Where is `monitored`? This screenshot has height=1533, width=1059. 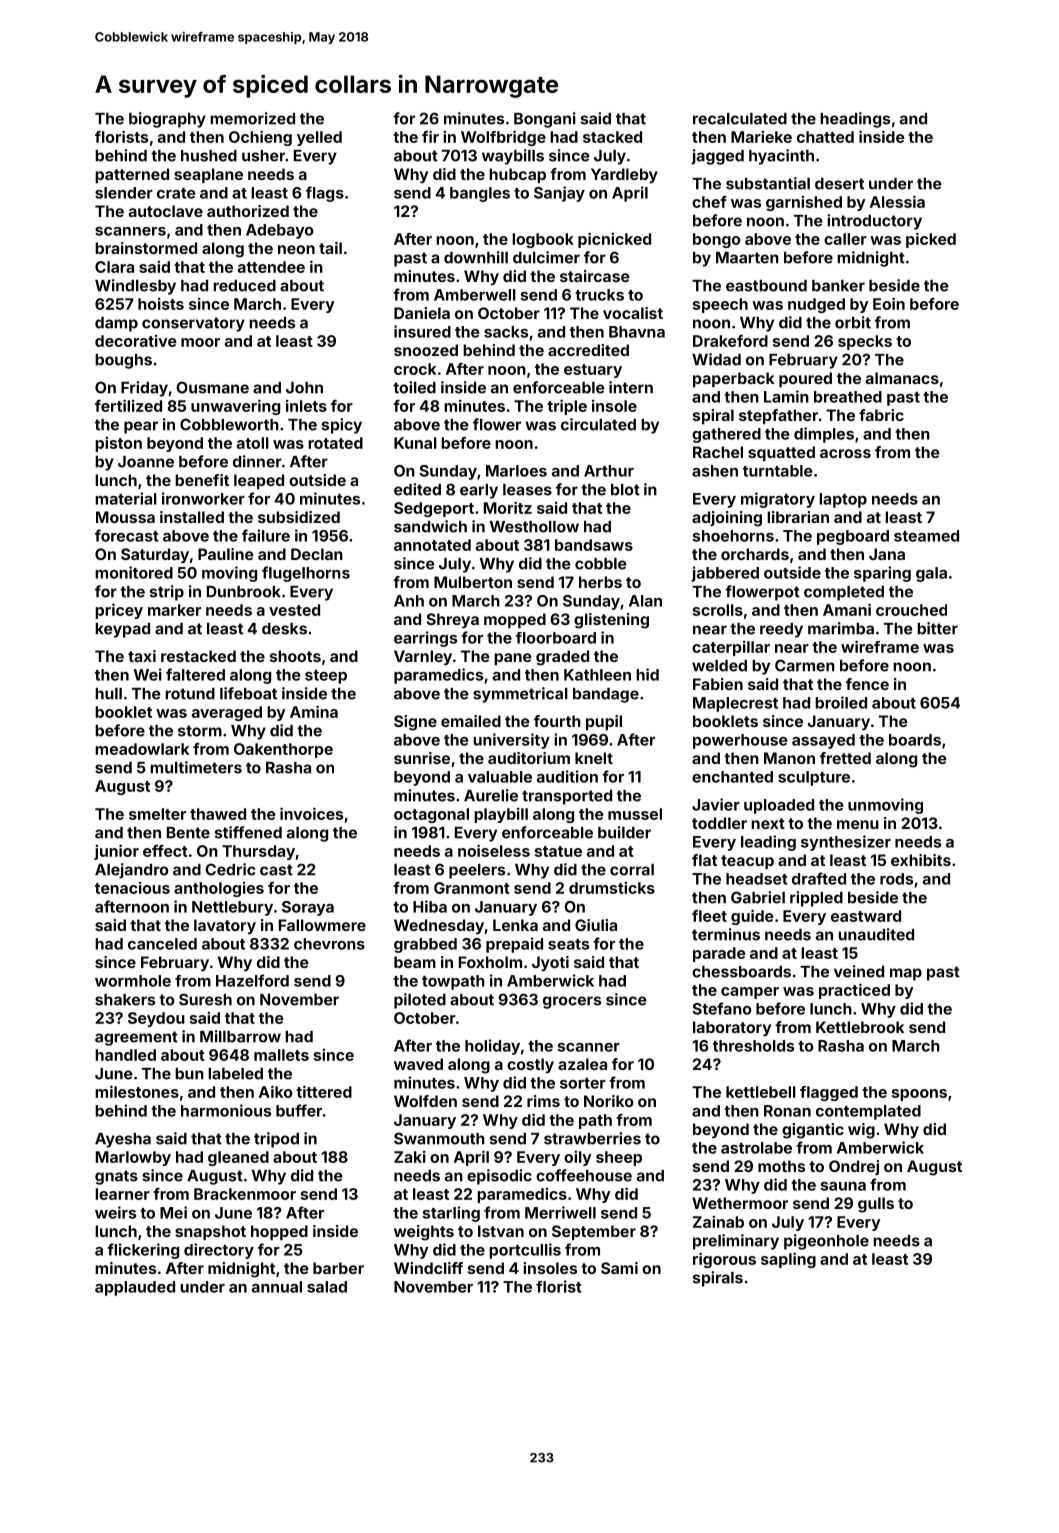 monitored is located at coordinates (134, 572).
